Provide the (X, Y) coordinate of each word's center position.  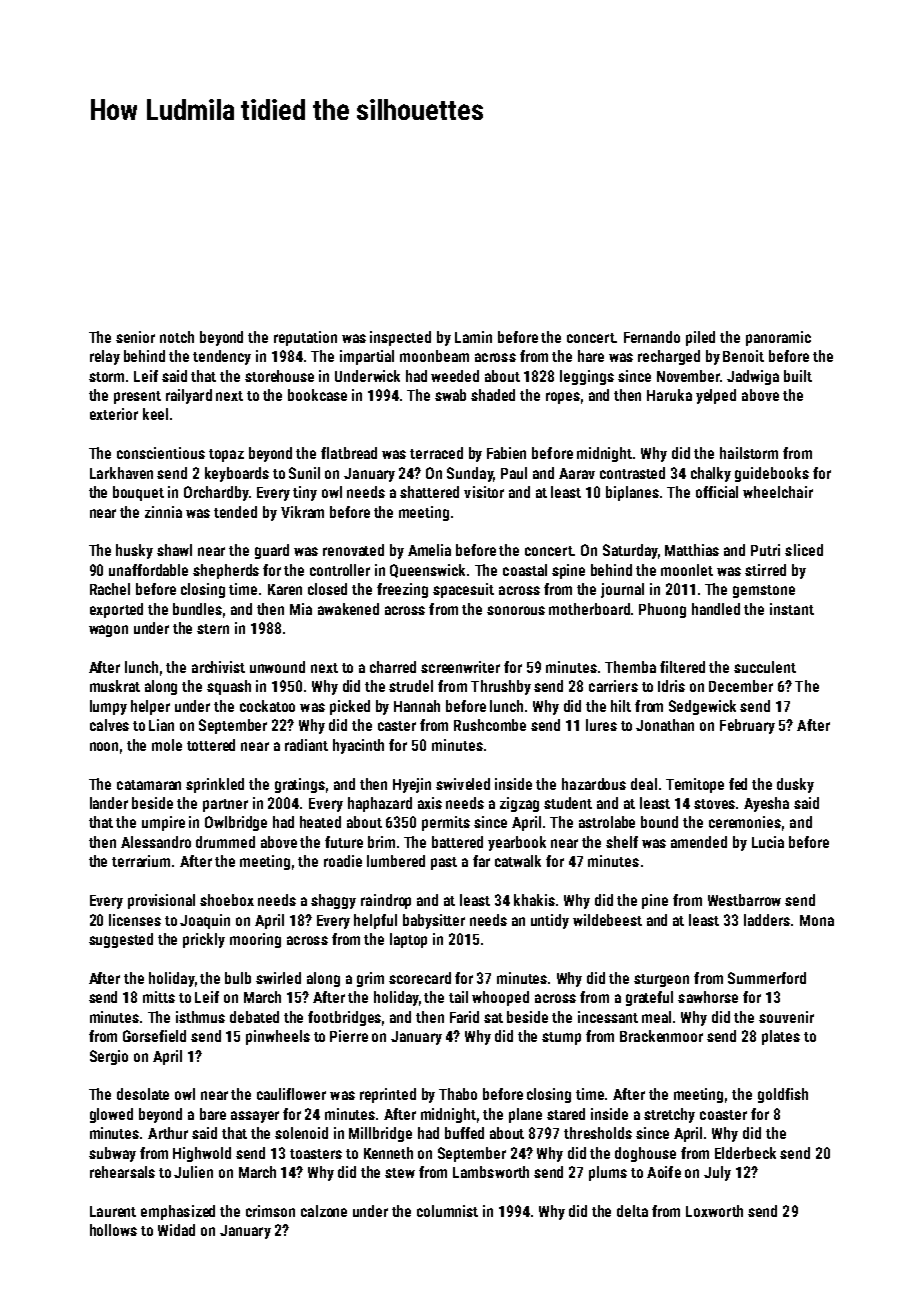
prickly (204, 940)
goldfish (783, 1095)
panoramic (778, 338)
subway (112, 1154)
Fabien (506, 453)
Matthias (692, 550)
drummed (225, 842)
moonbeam (434, 356)
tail (458, 997)
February (747, 726)
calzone (324, 1211)
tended (235, 512)
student (568, 803)
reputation (305, 338)
